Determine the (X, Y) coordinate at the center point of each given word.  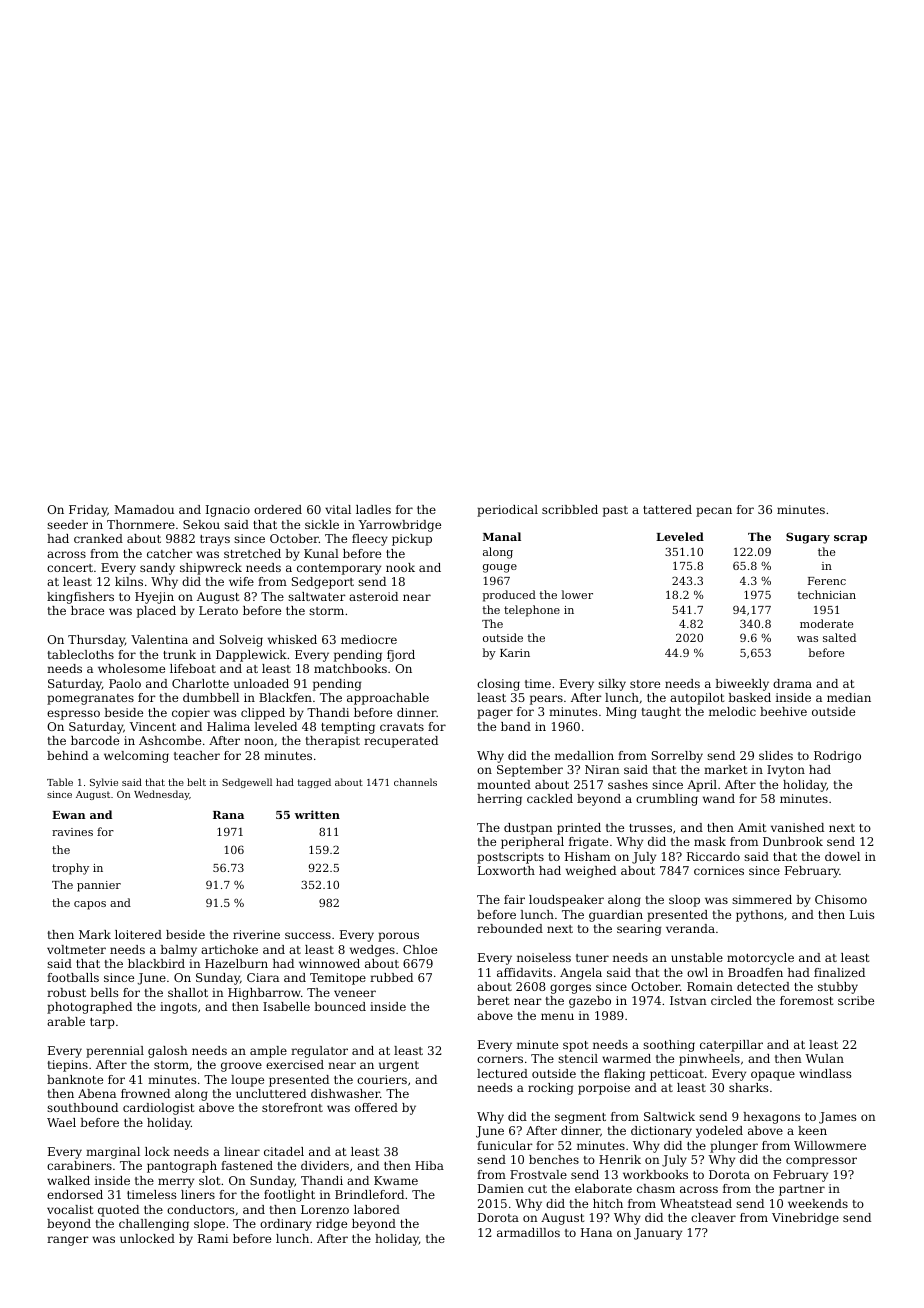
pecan (714, 512)
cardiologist (158, 1109)
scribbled (570, 509)
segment (580, 1118)
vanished (797, 827)
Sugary (808, 538)
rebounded (510, 928)
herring (499, 800)
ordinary (286, 1225)
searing (639, 930)
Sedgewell (247, 783)
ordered (278, 509)
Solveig (241, 641)
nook (400, 567)
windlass (825, 1073)
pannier (99, 886)
